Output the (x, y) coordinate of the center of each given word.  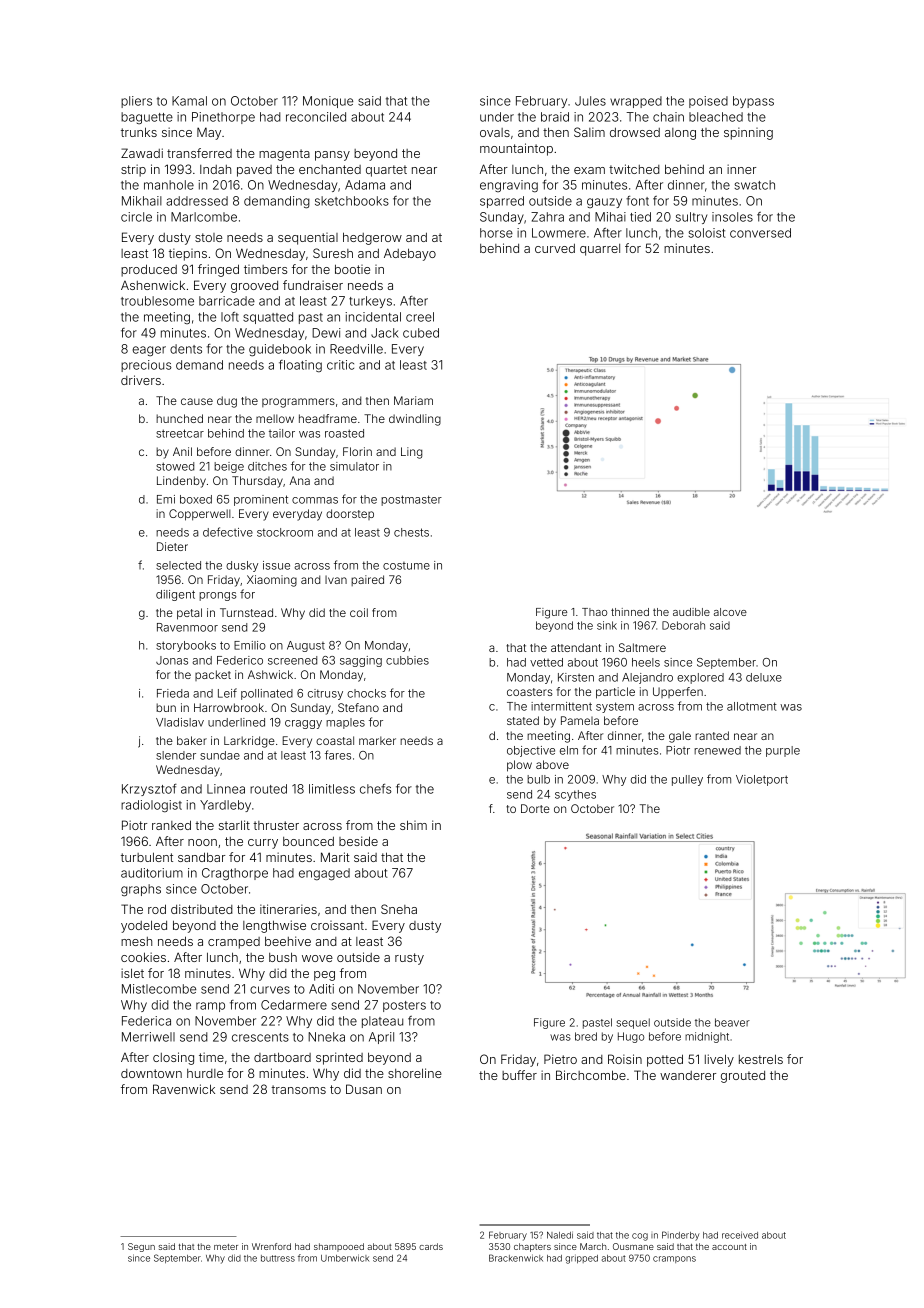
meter (226, 1247)
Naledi (560, 1235)
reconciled (316, 117)
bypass (753, 102)
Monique (328, 102)
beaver (732, 1022)
